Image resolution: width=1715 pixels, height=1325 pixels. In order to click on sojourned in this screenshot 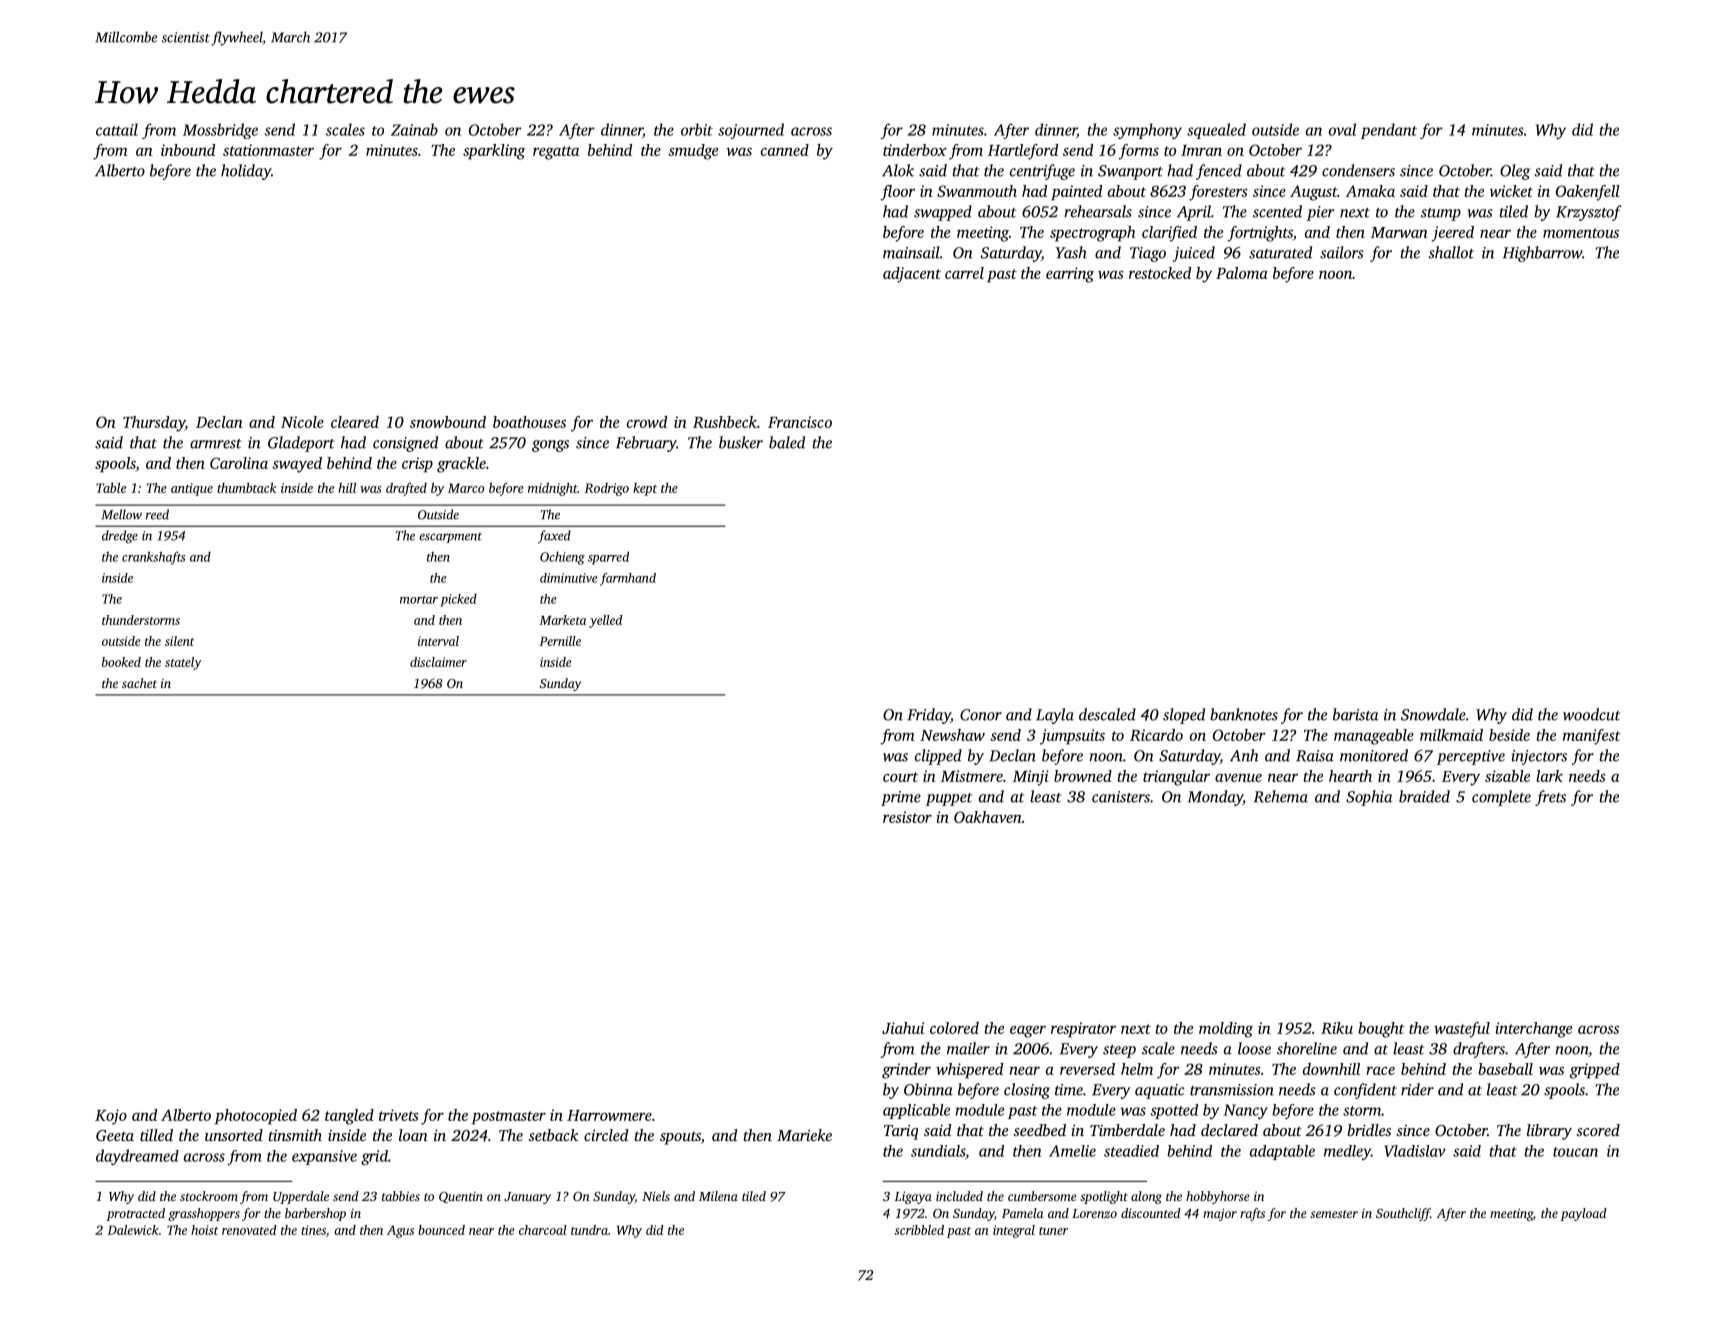, I will do `click(751, 131)`.
